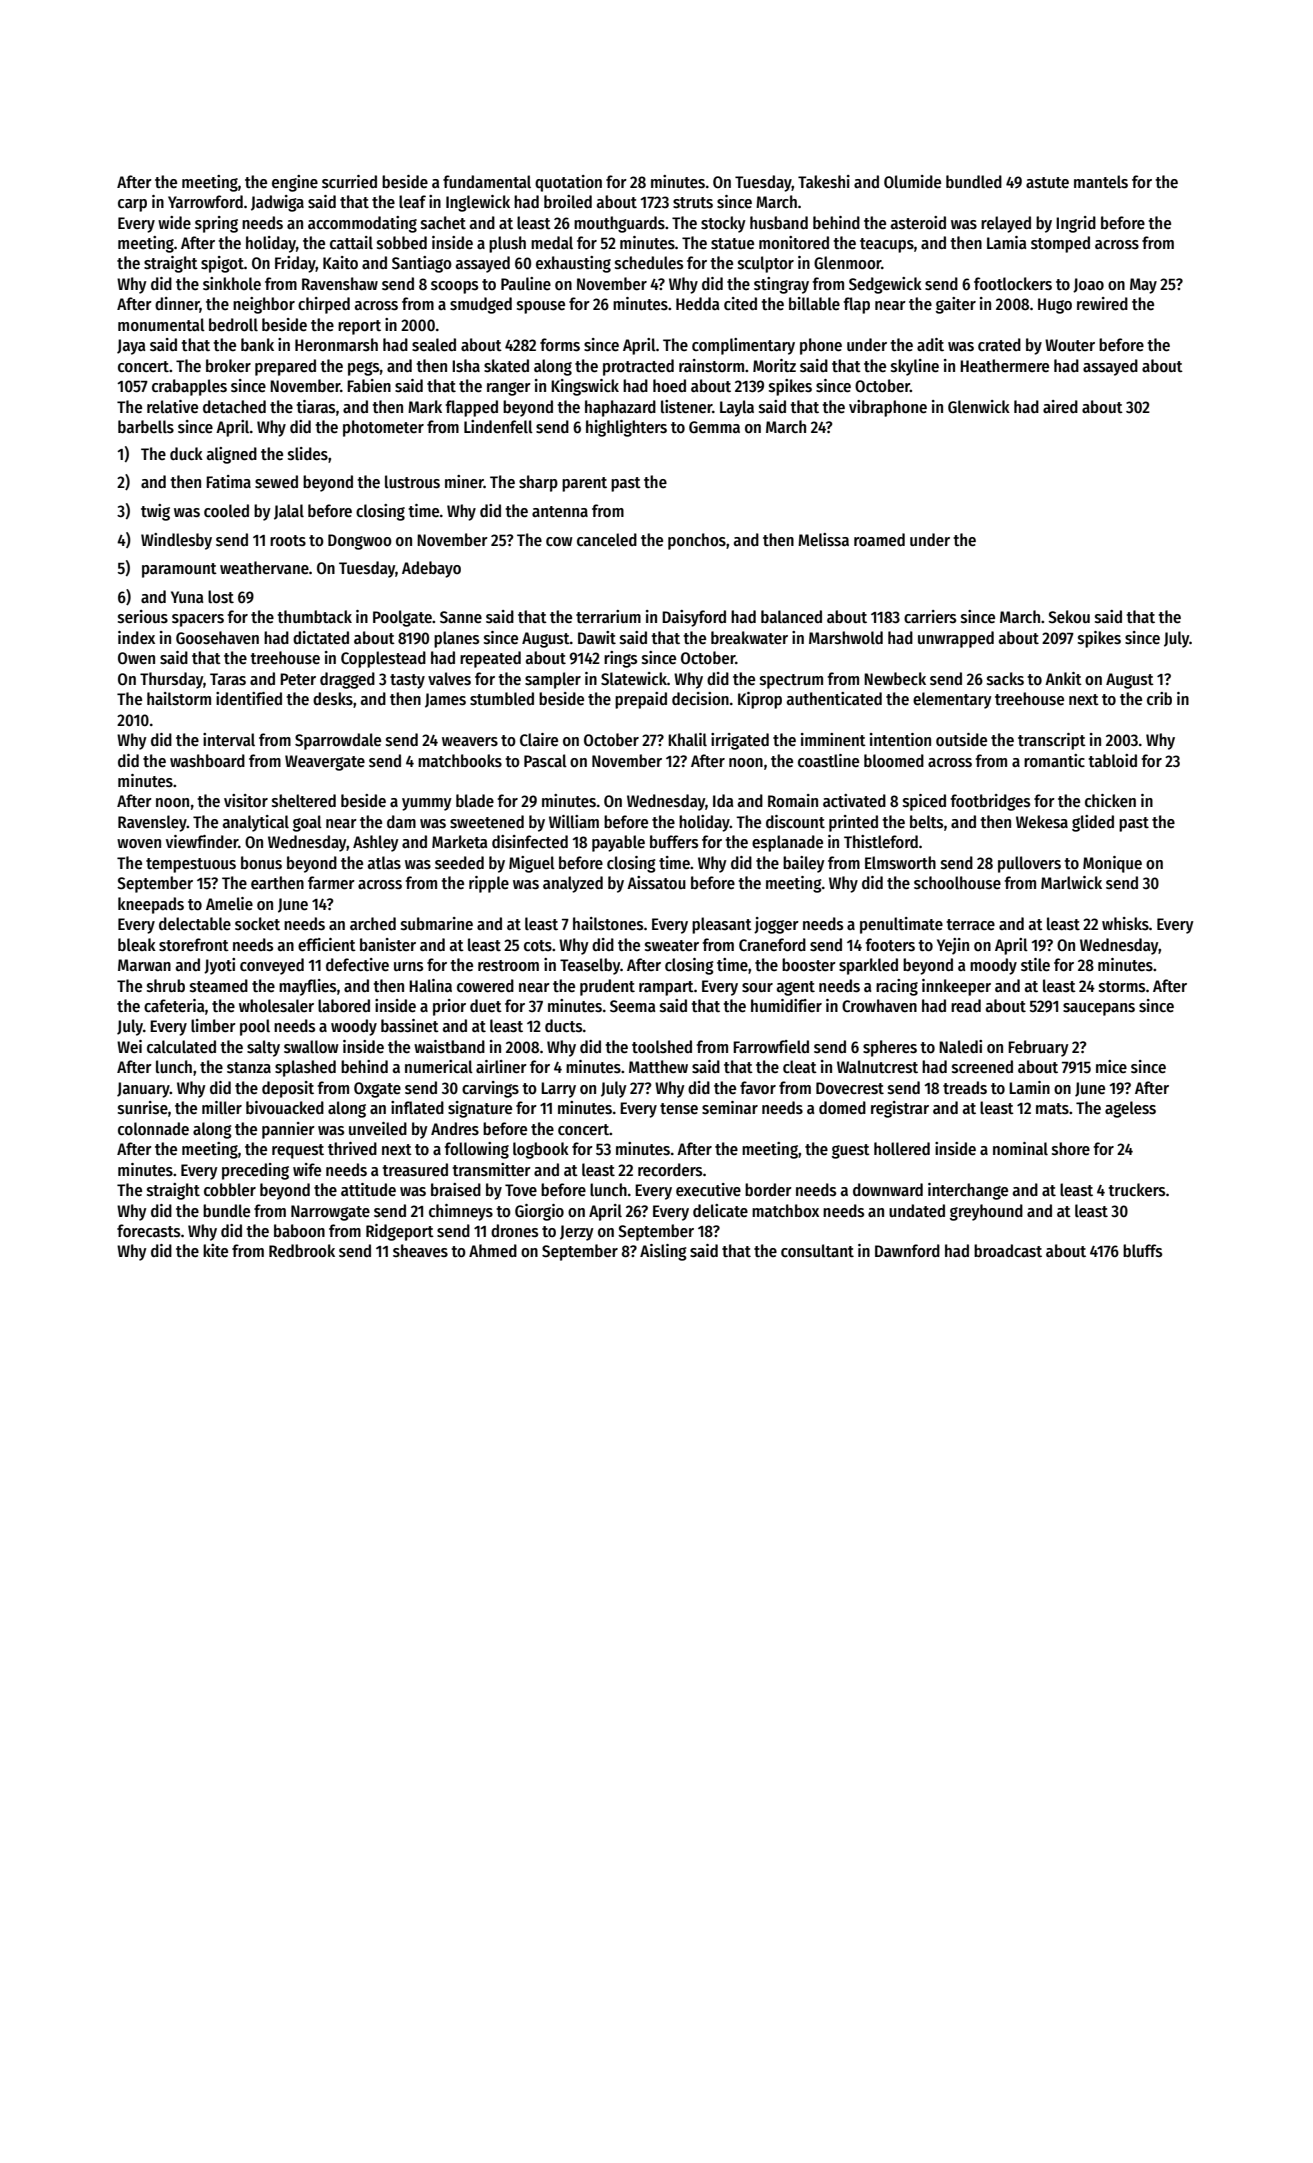  Describe the element at coordinates (907, 1251) in the image. I see `Dawnford` at that location.
